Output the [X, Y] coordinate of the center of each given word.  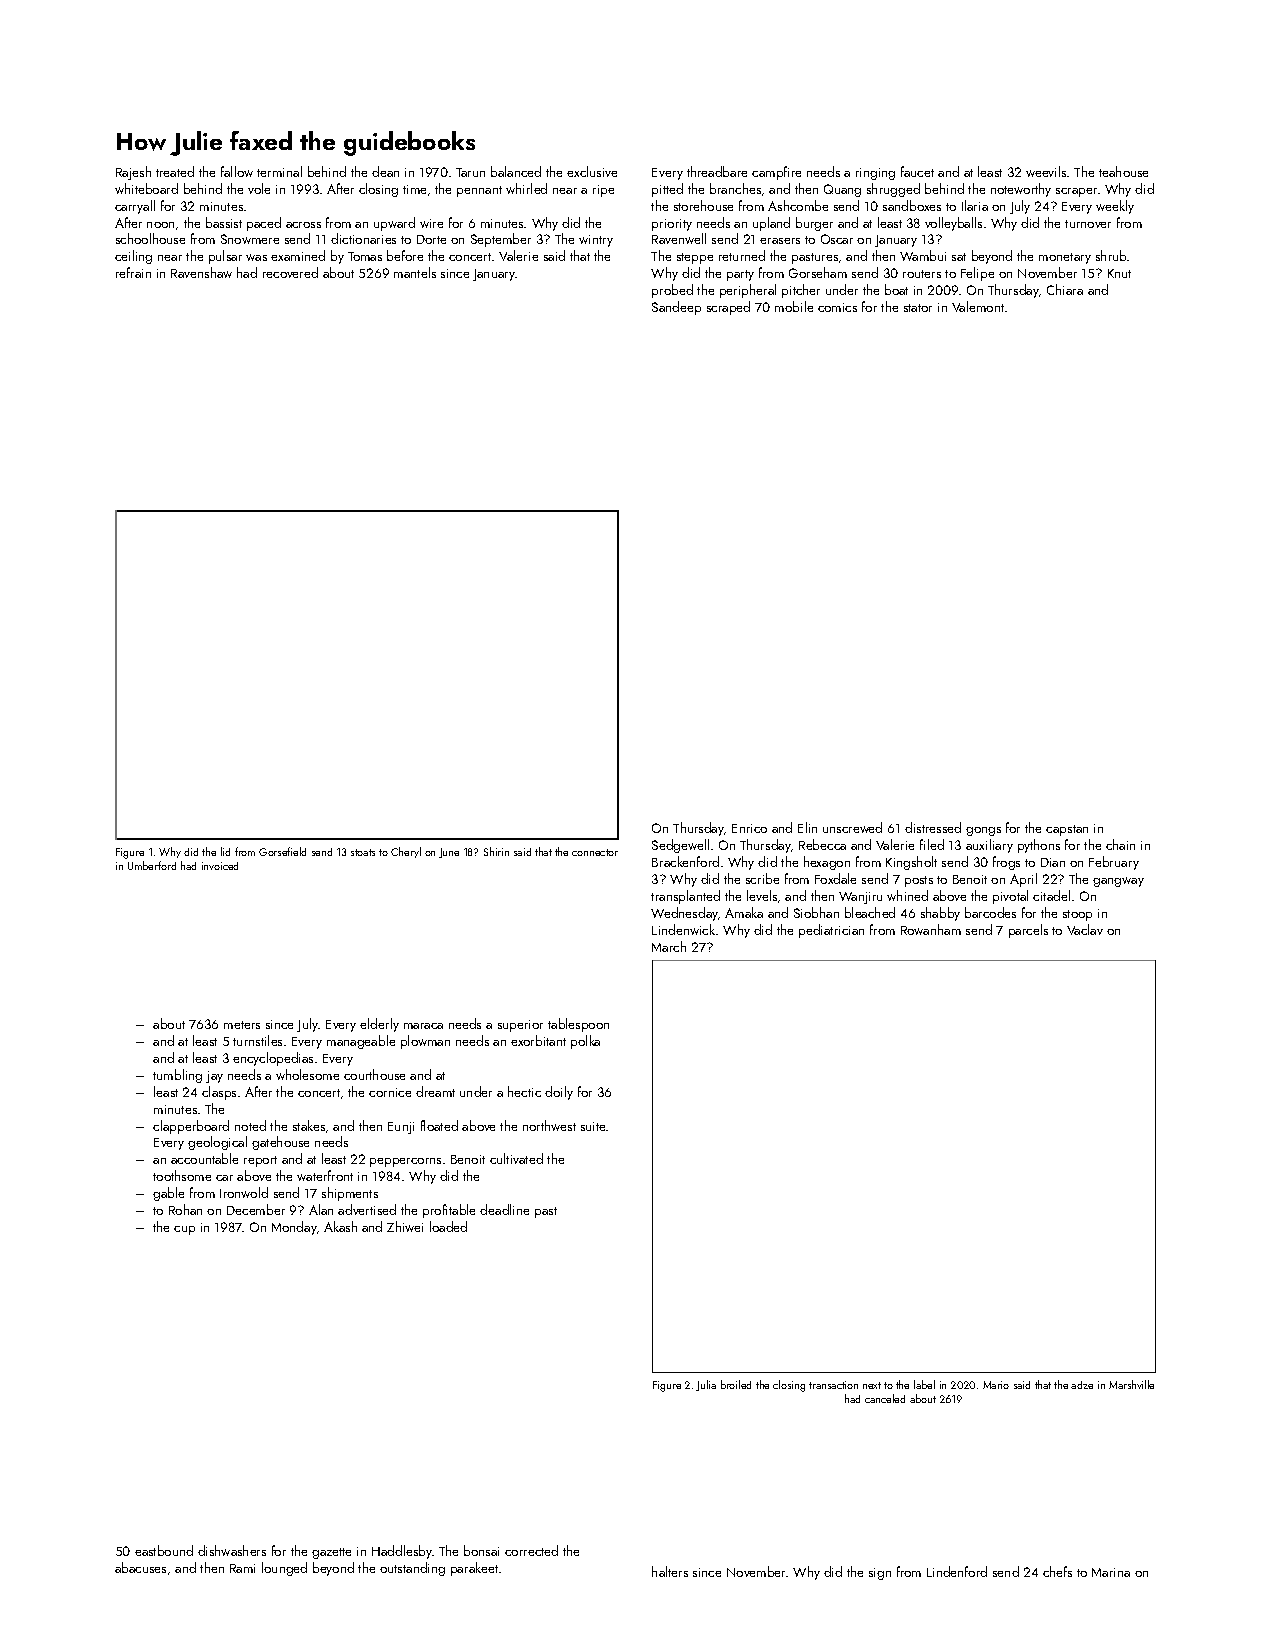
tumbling [177, 1076]
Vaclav [1085, 929]
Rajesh [133, 173]
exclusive [592, 171]
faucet [917, 171]
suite [594, 1126]
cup [184, 1230]
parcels [1028, 931]
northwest [549, 1125]
